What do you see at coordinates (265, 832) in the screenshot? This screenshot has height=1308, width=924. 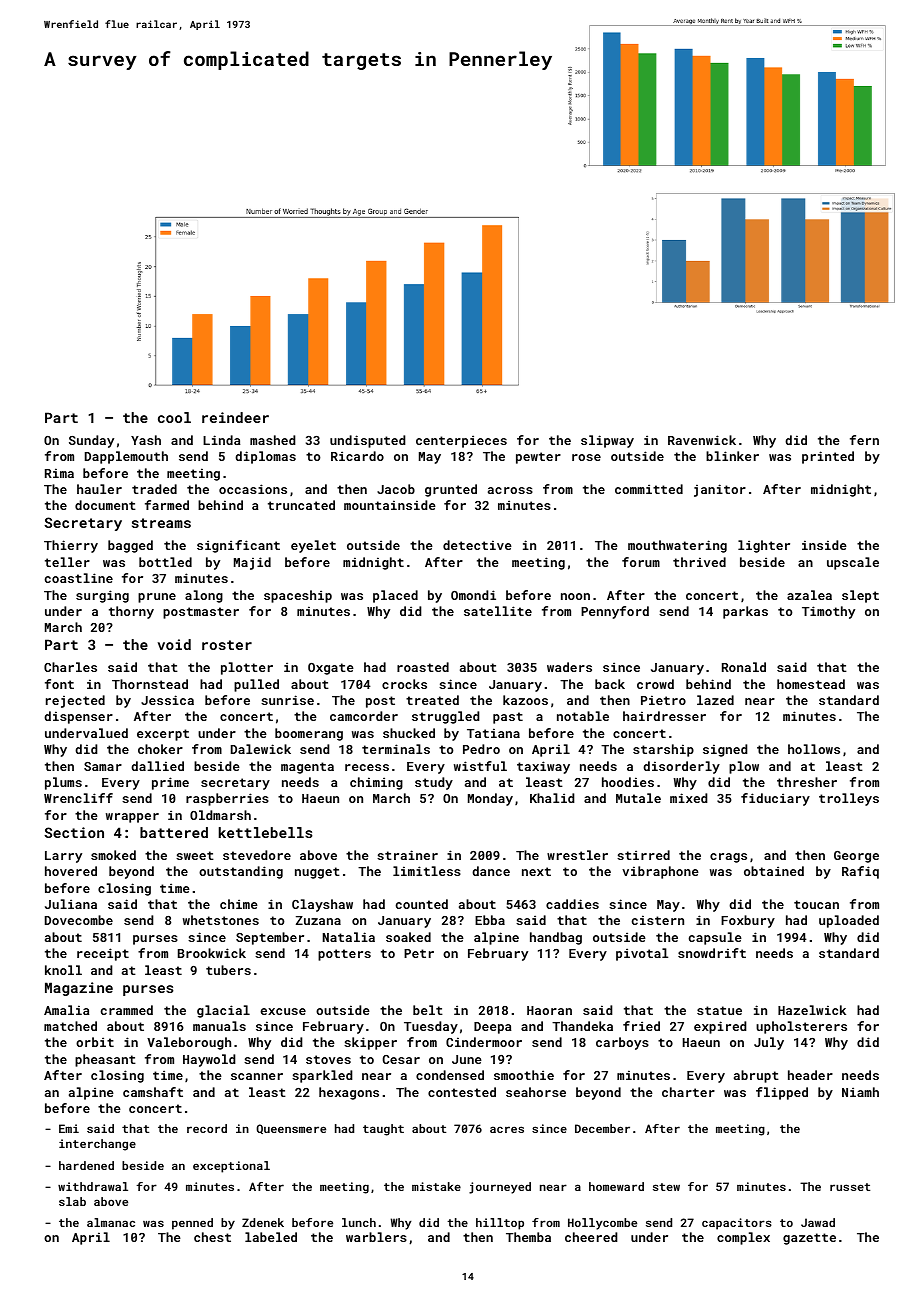 I see `kettlebells` at bounding box center [265, 832].
